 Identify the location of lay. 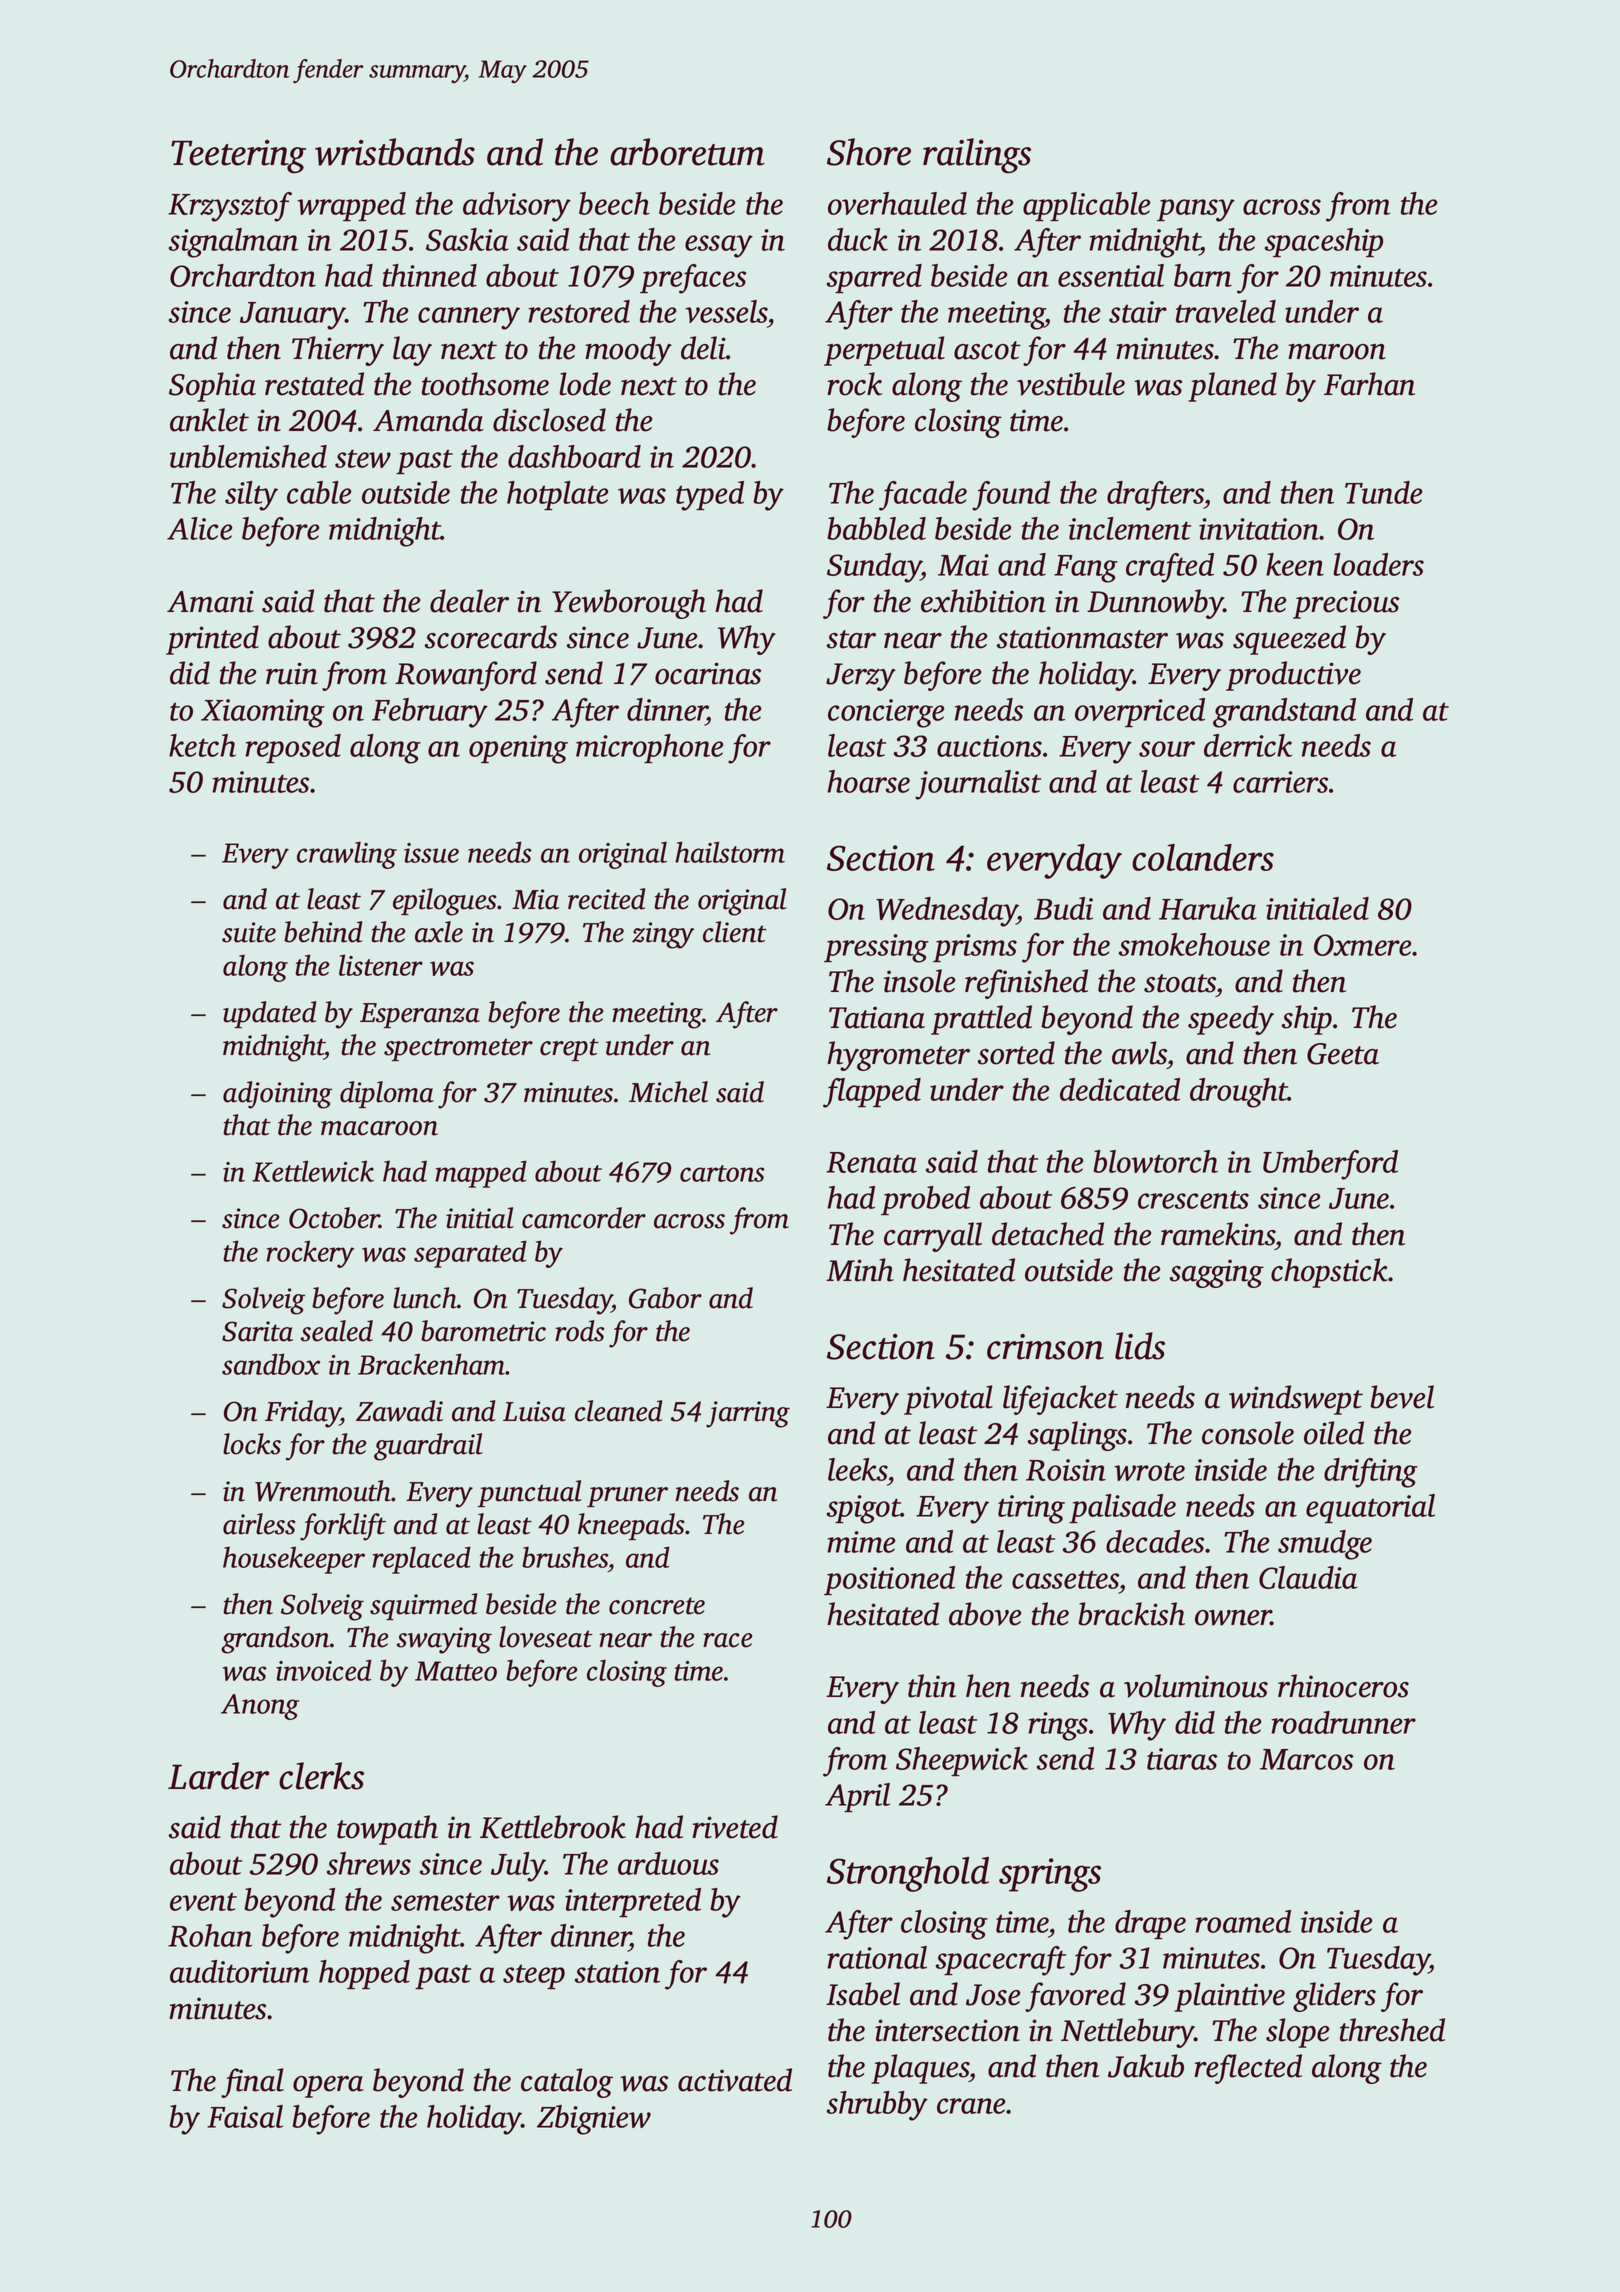
(412, 351).
